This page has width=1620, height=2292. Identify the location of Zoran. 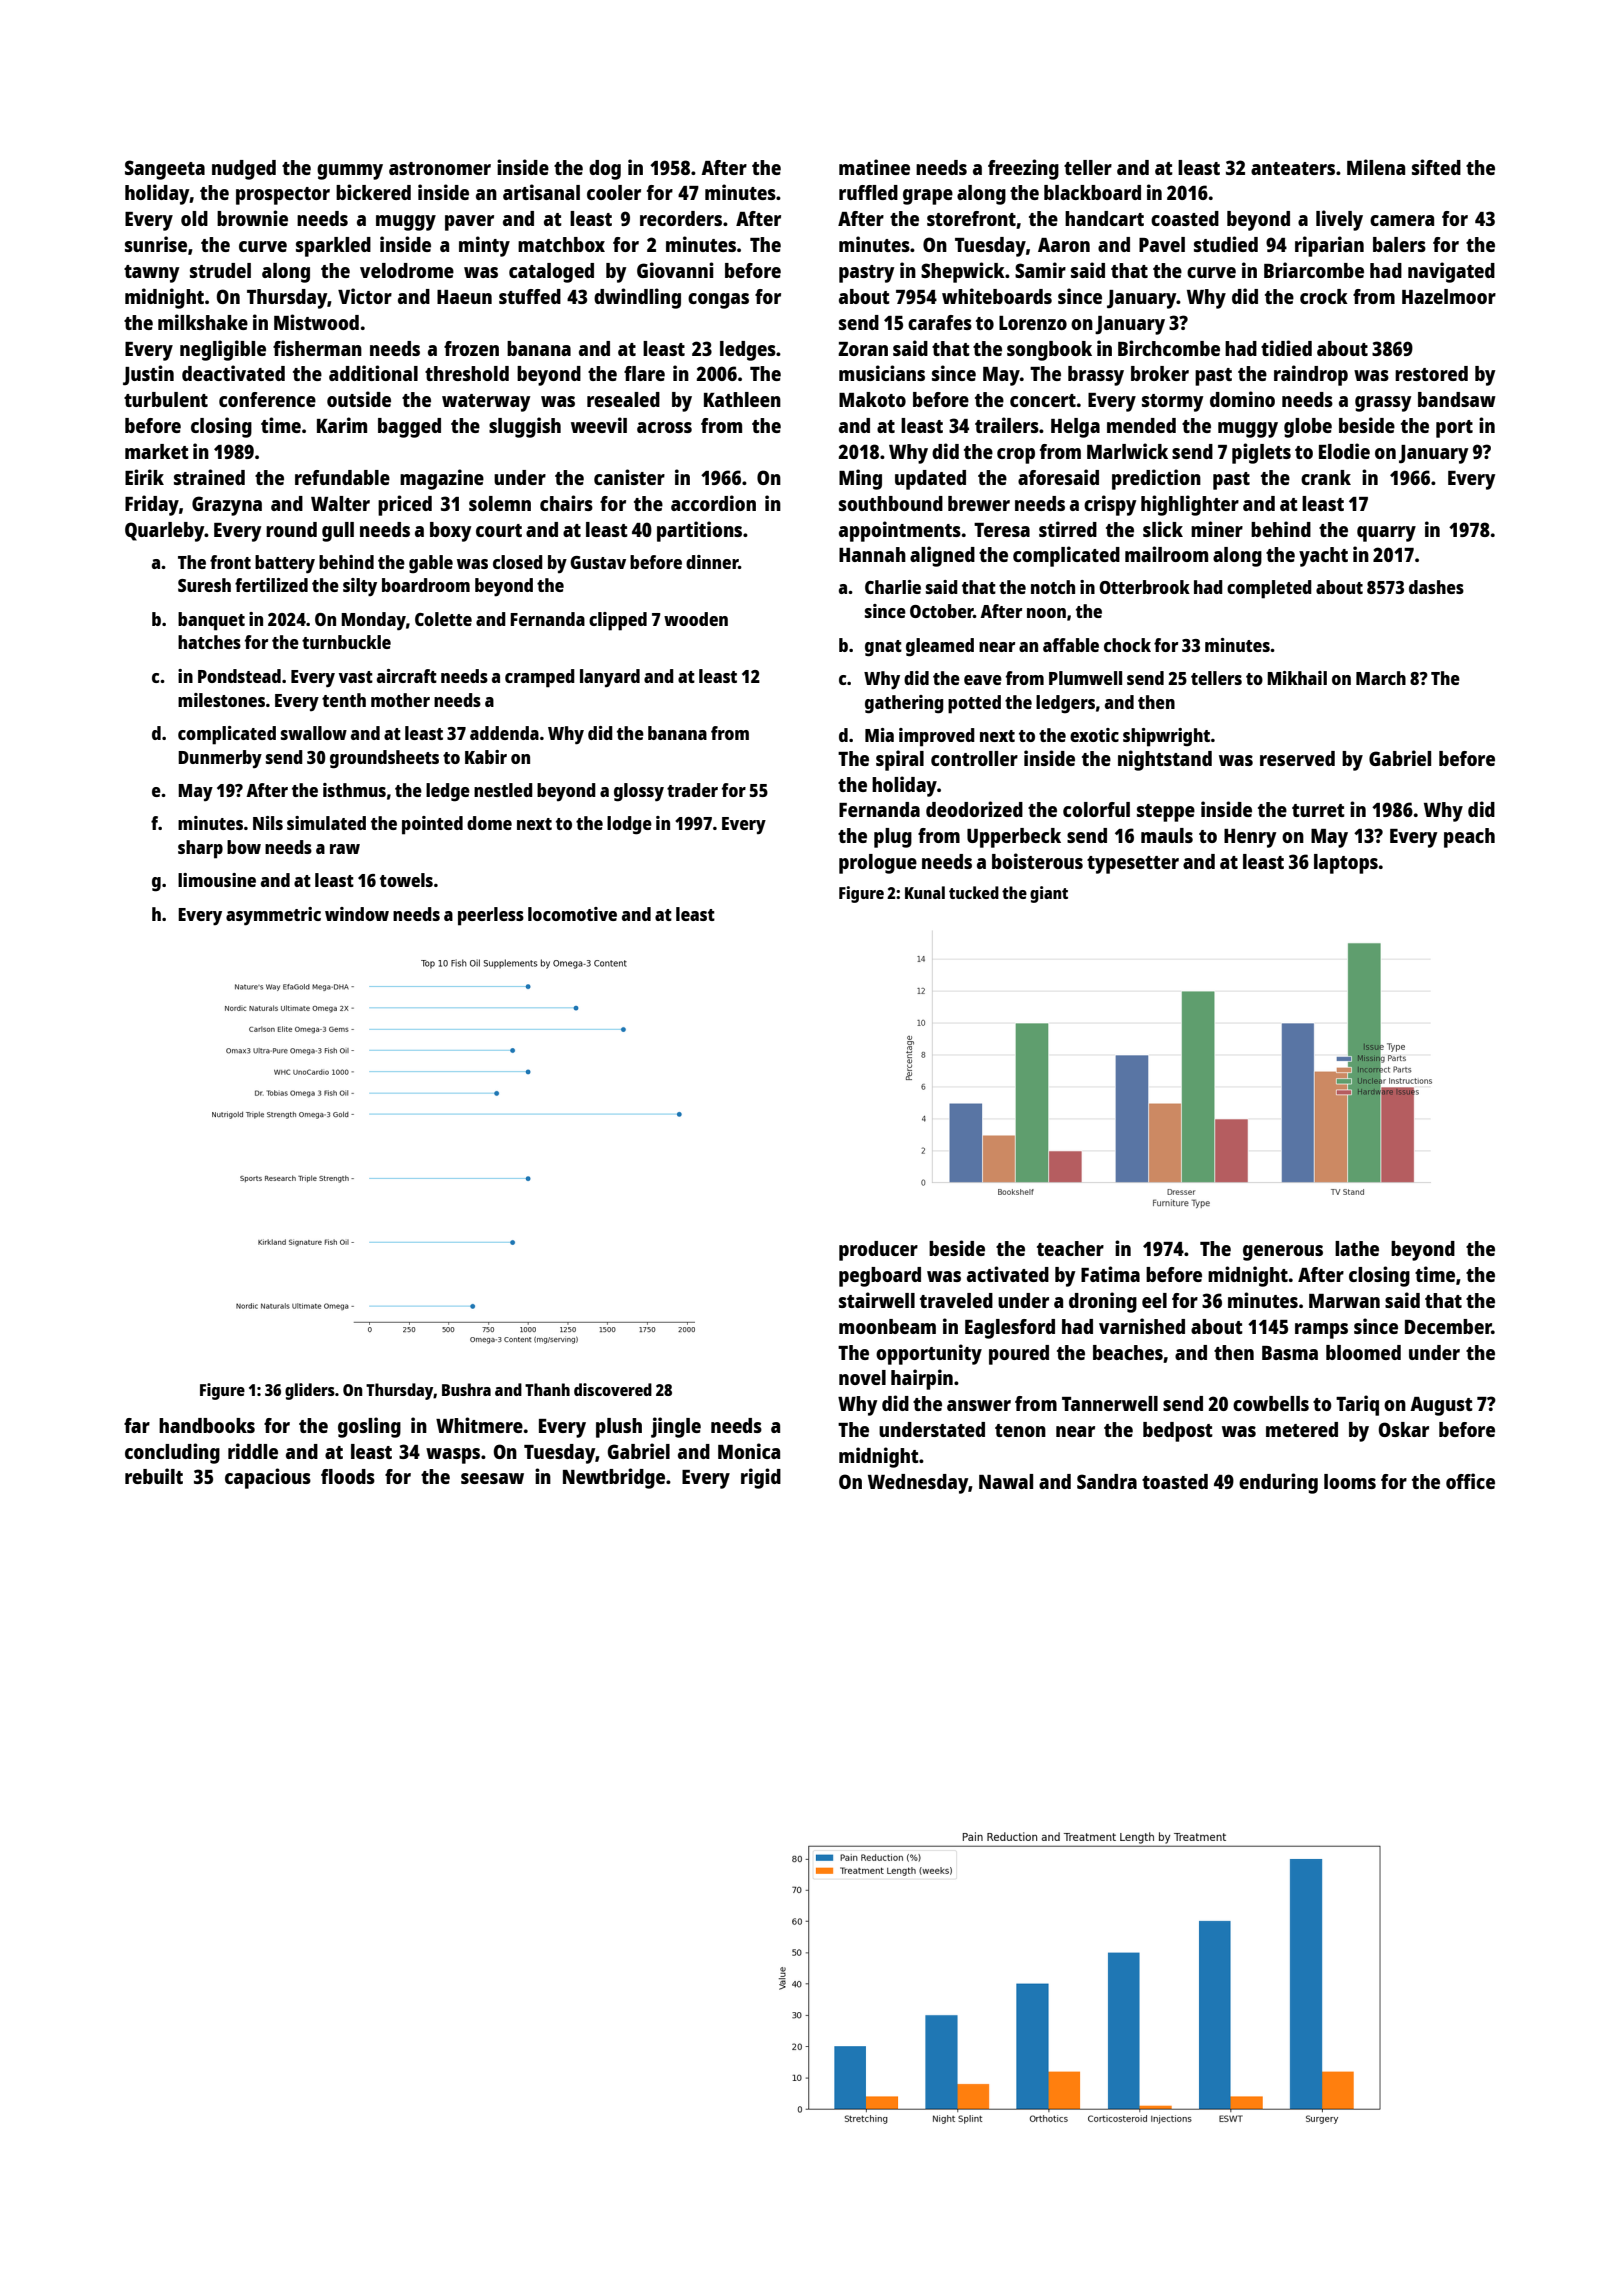
(863, 349).
